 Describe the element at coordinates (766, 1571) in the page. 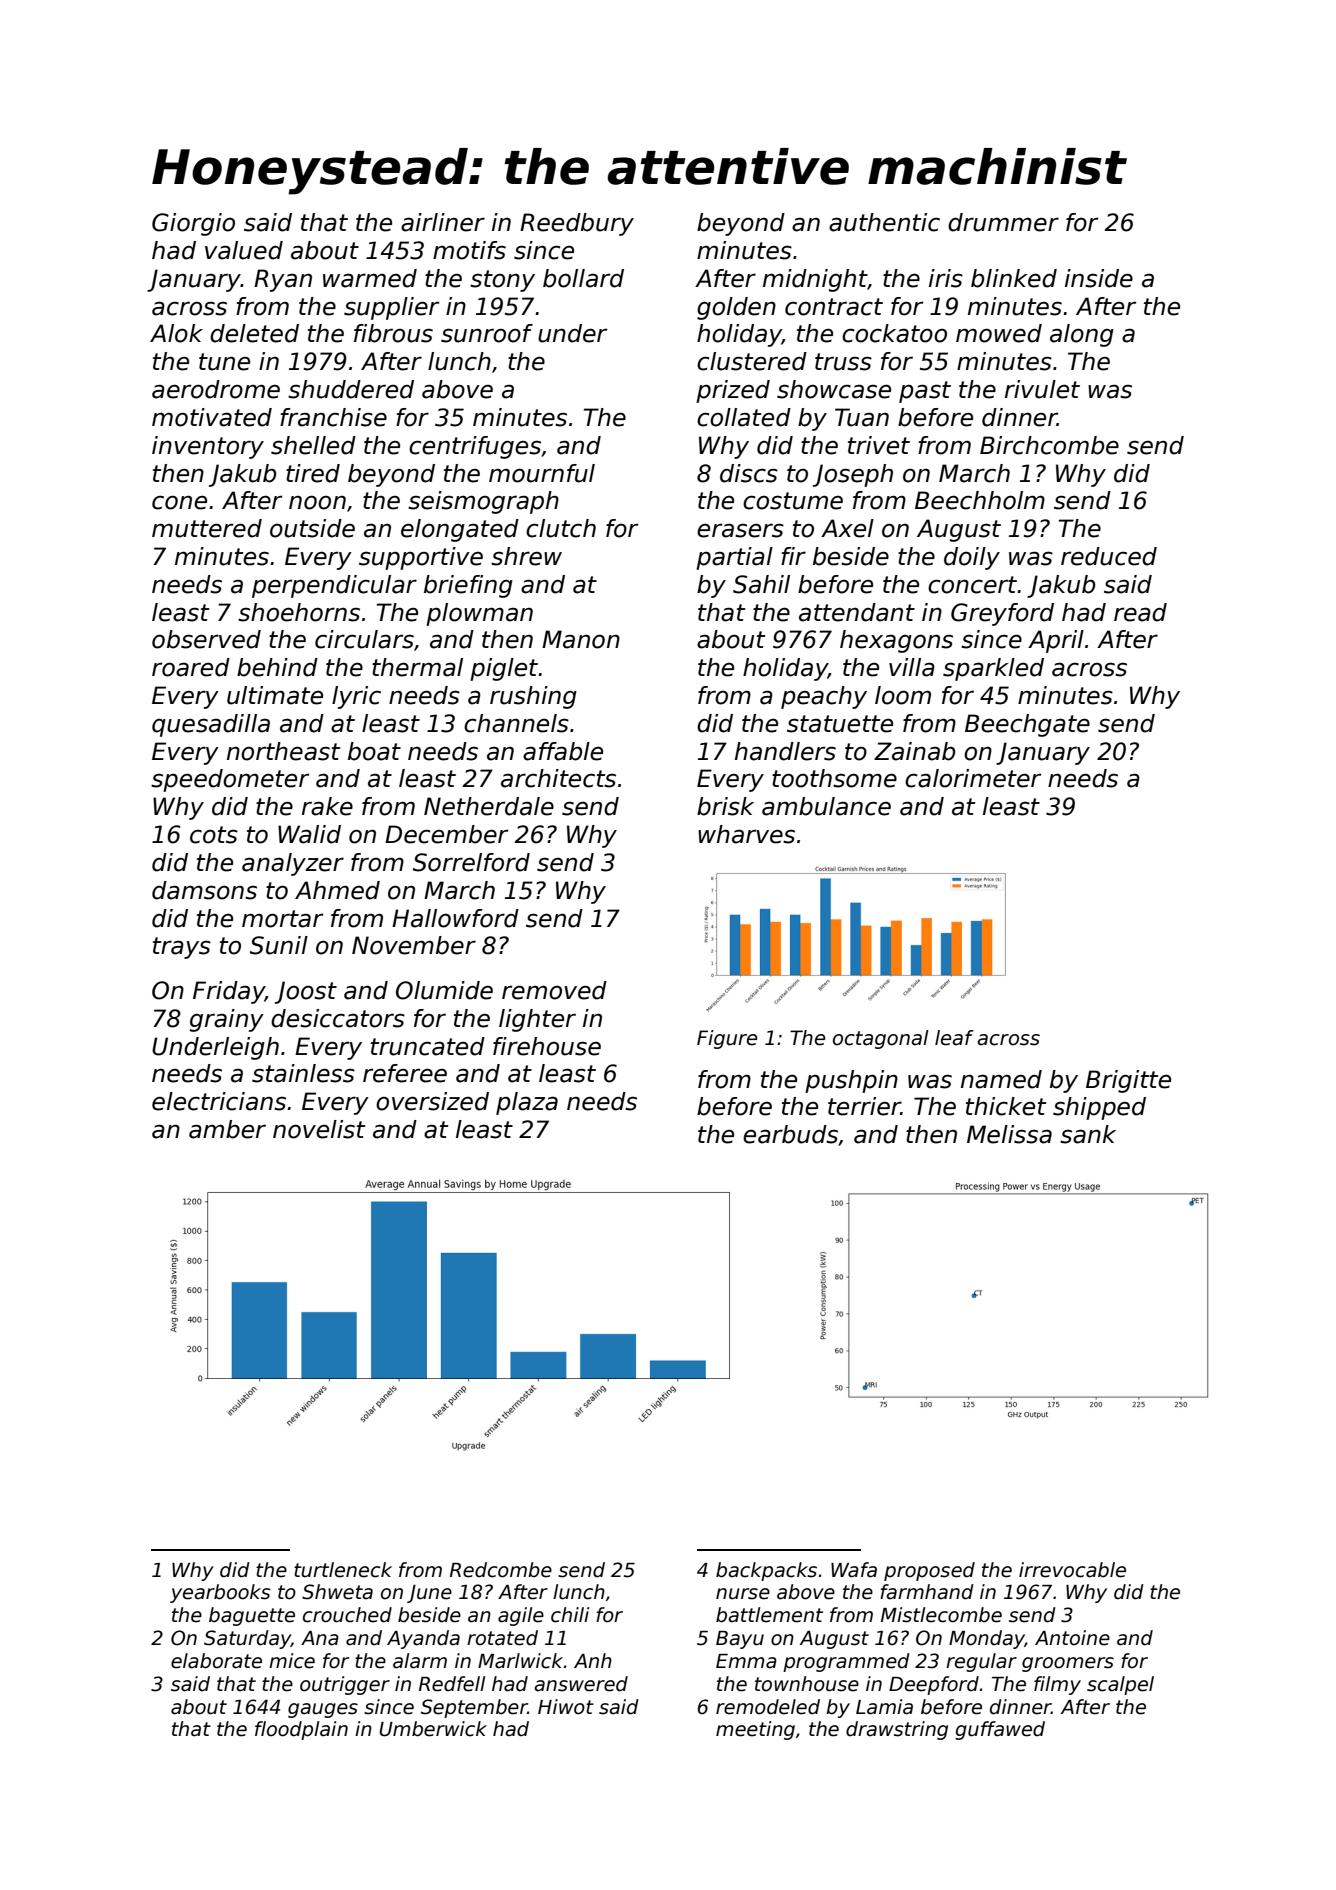

I see `backpacks` at that location.
